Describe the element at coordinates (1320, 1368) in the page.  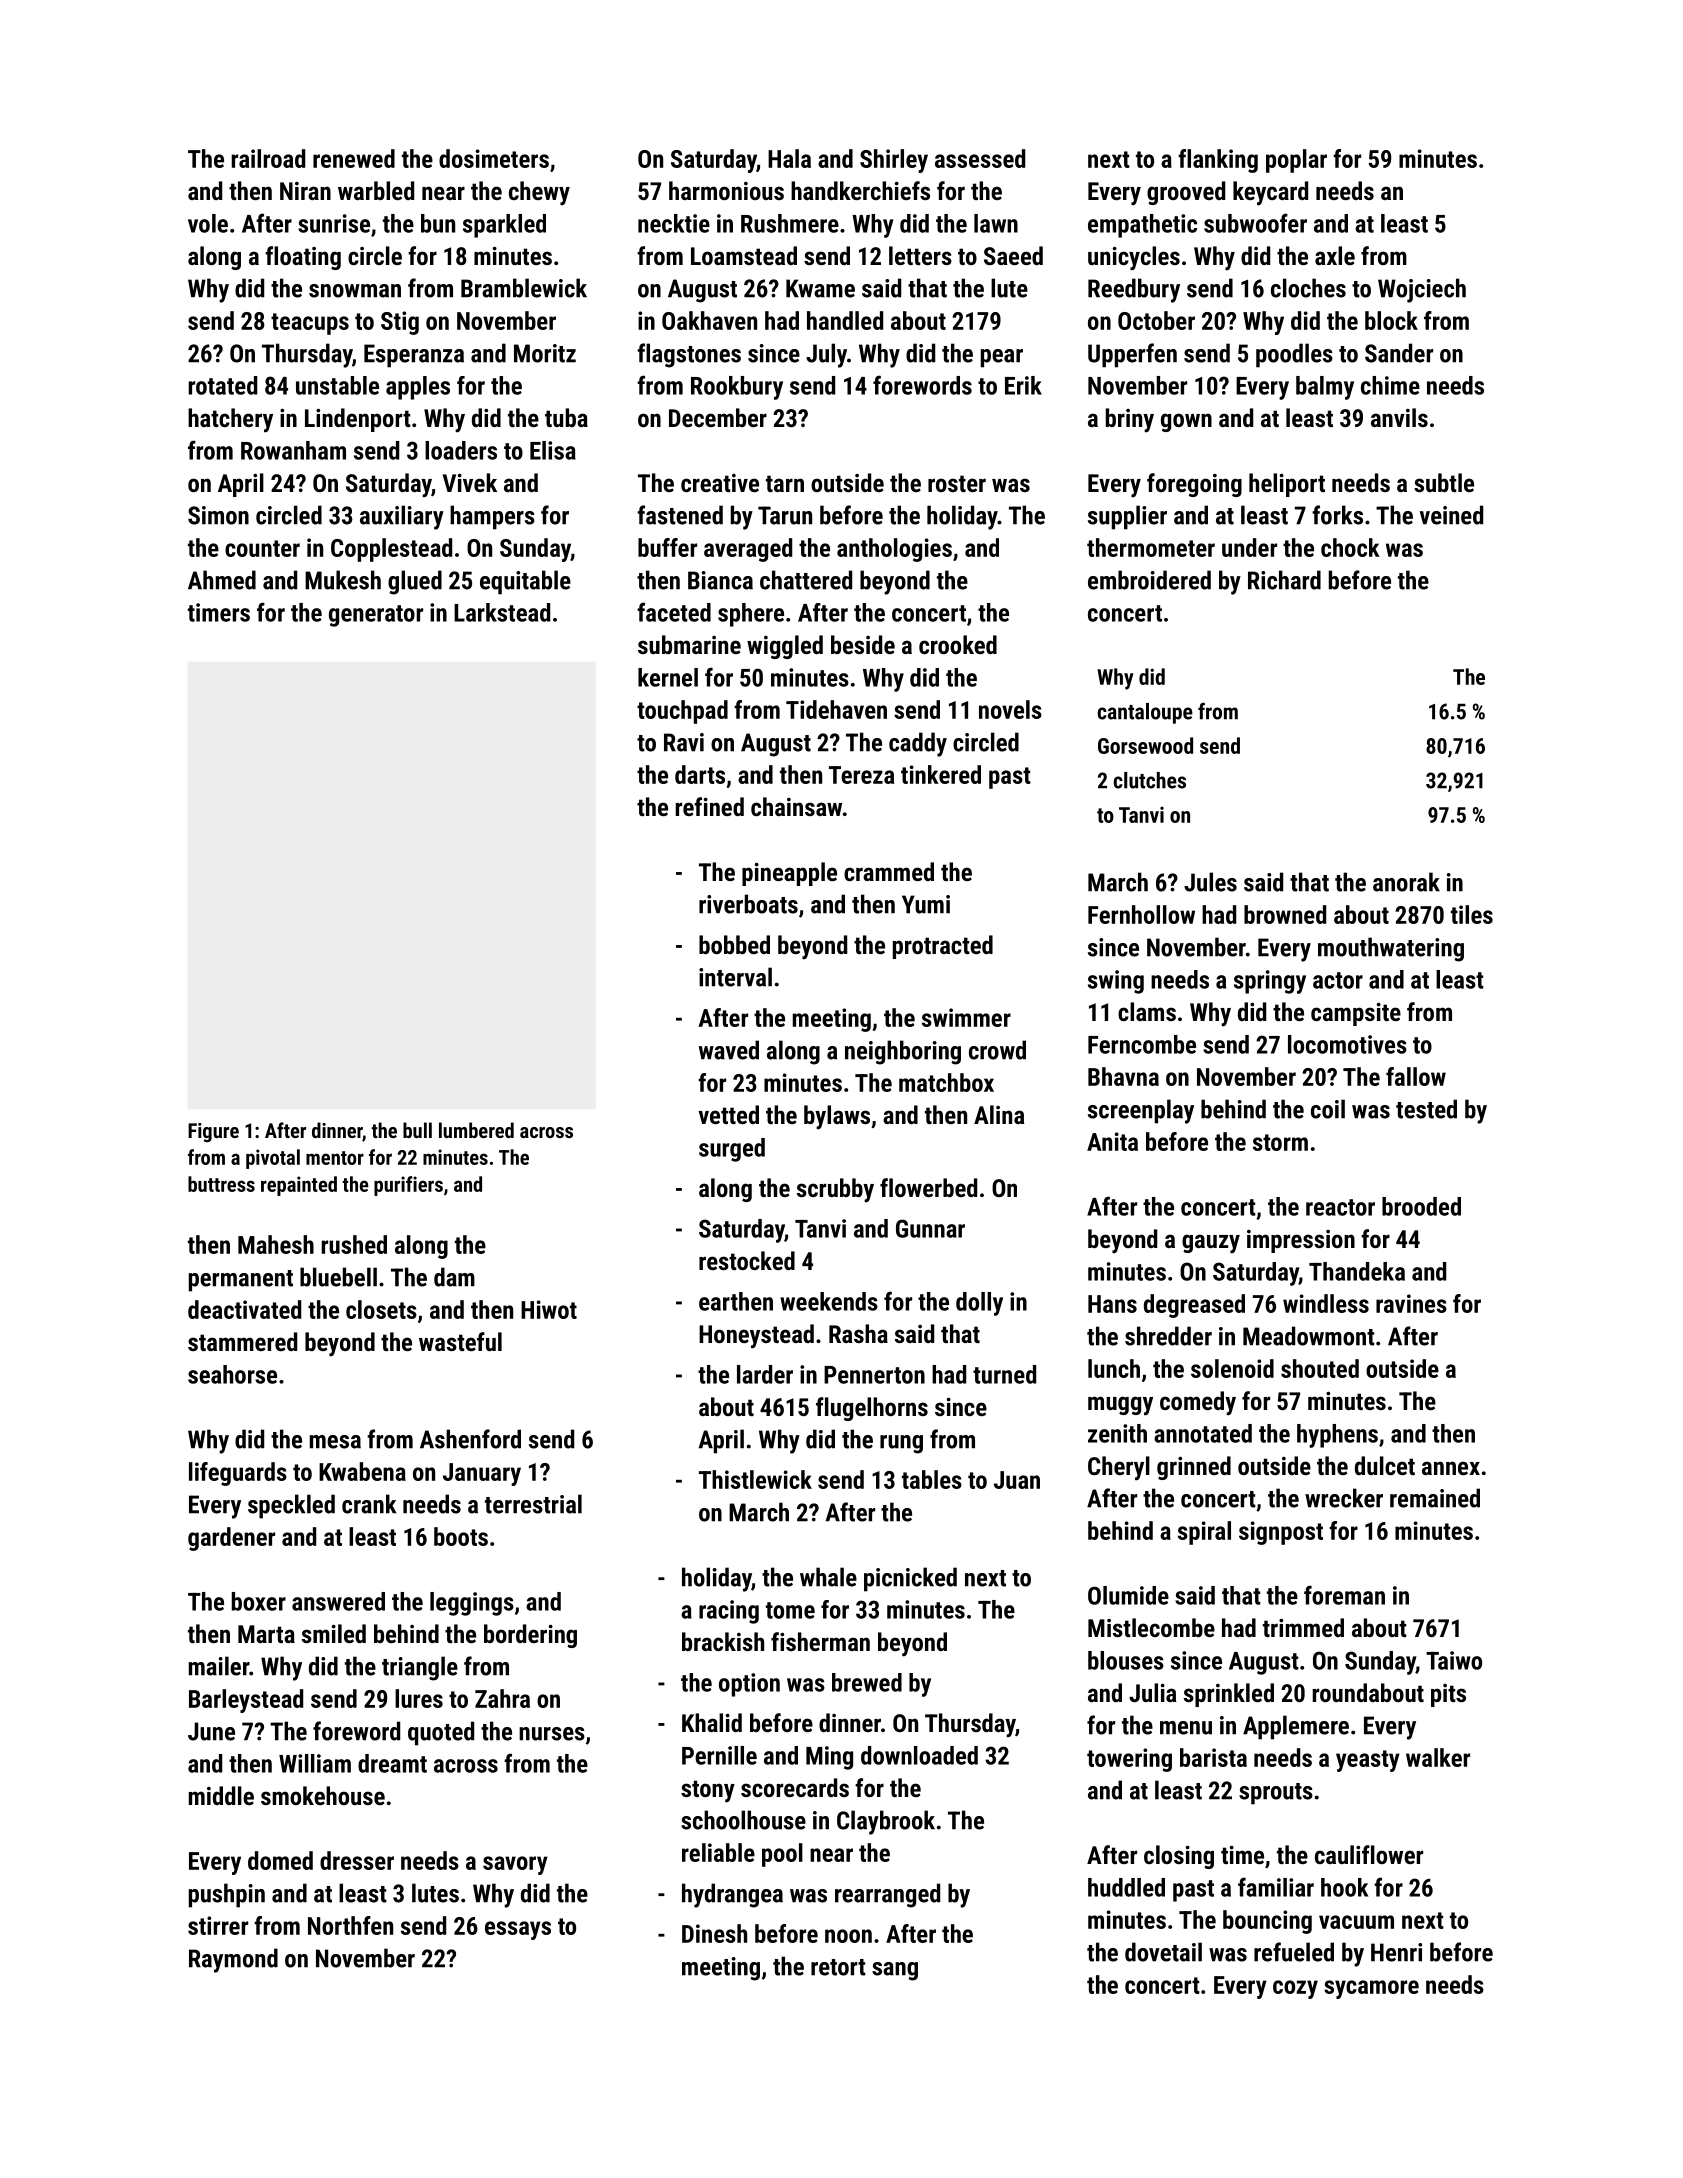
I see `shouted` at that location.
